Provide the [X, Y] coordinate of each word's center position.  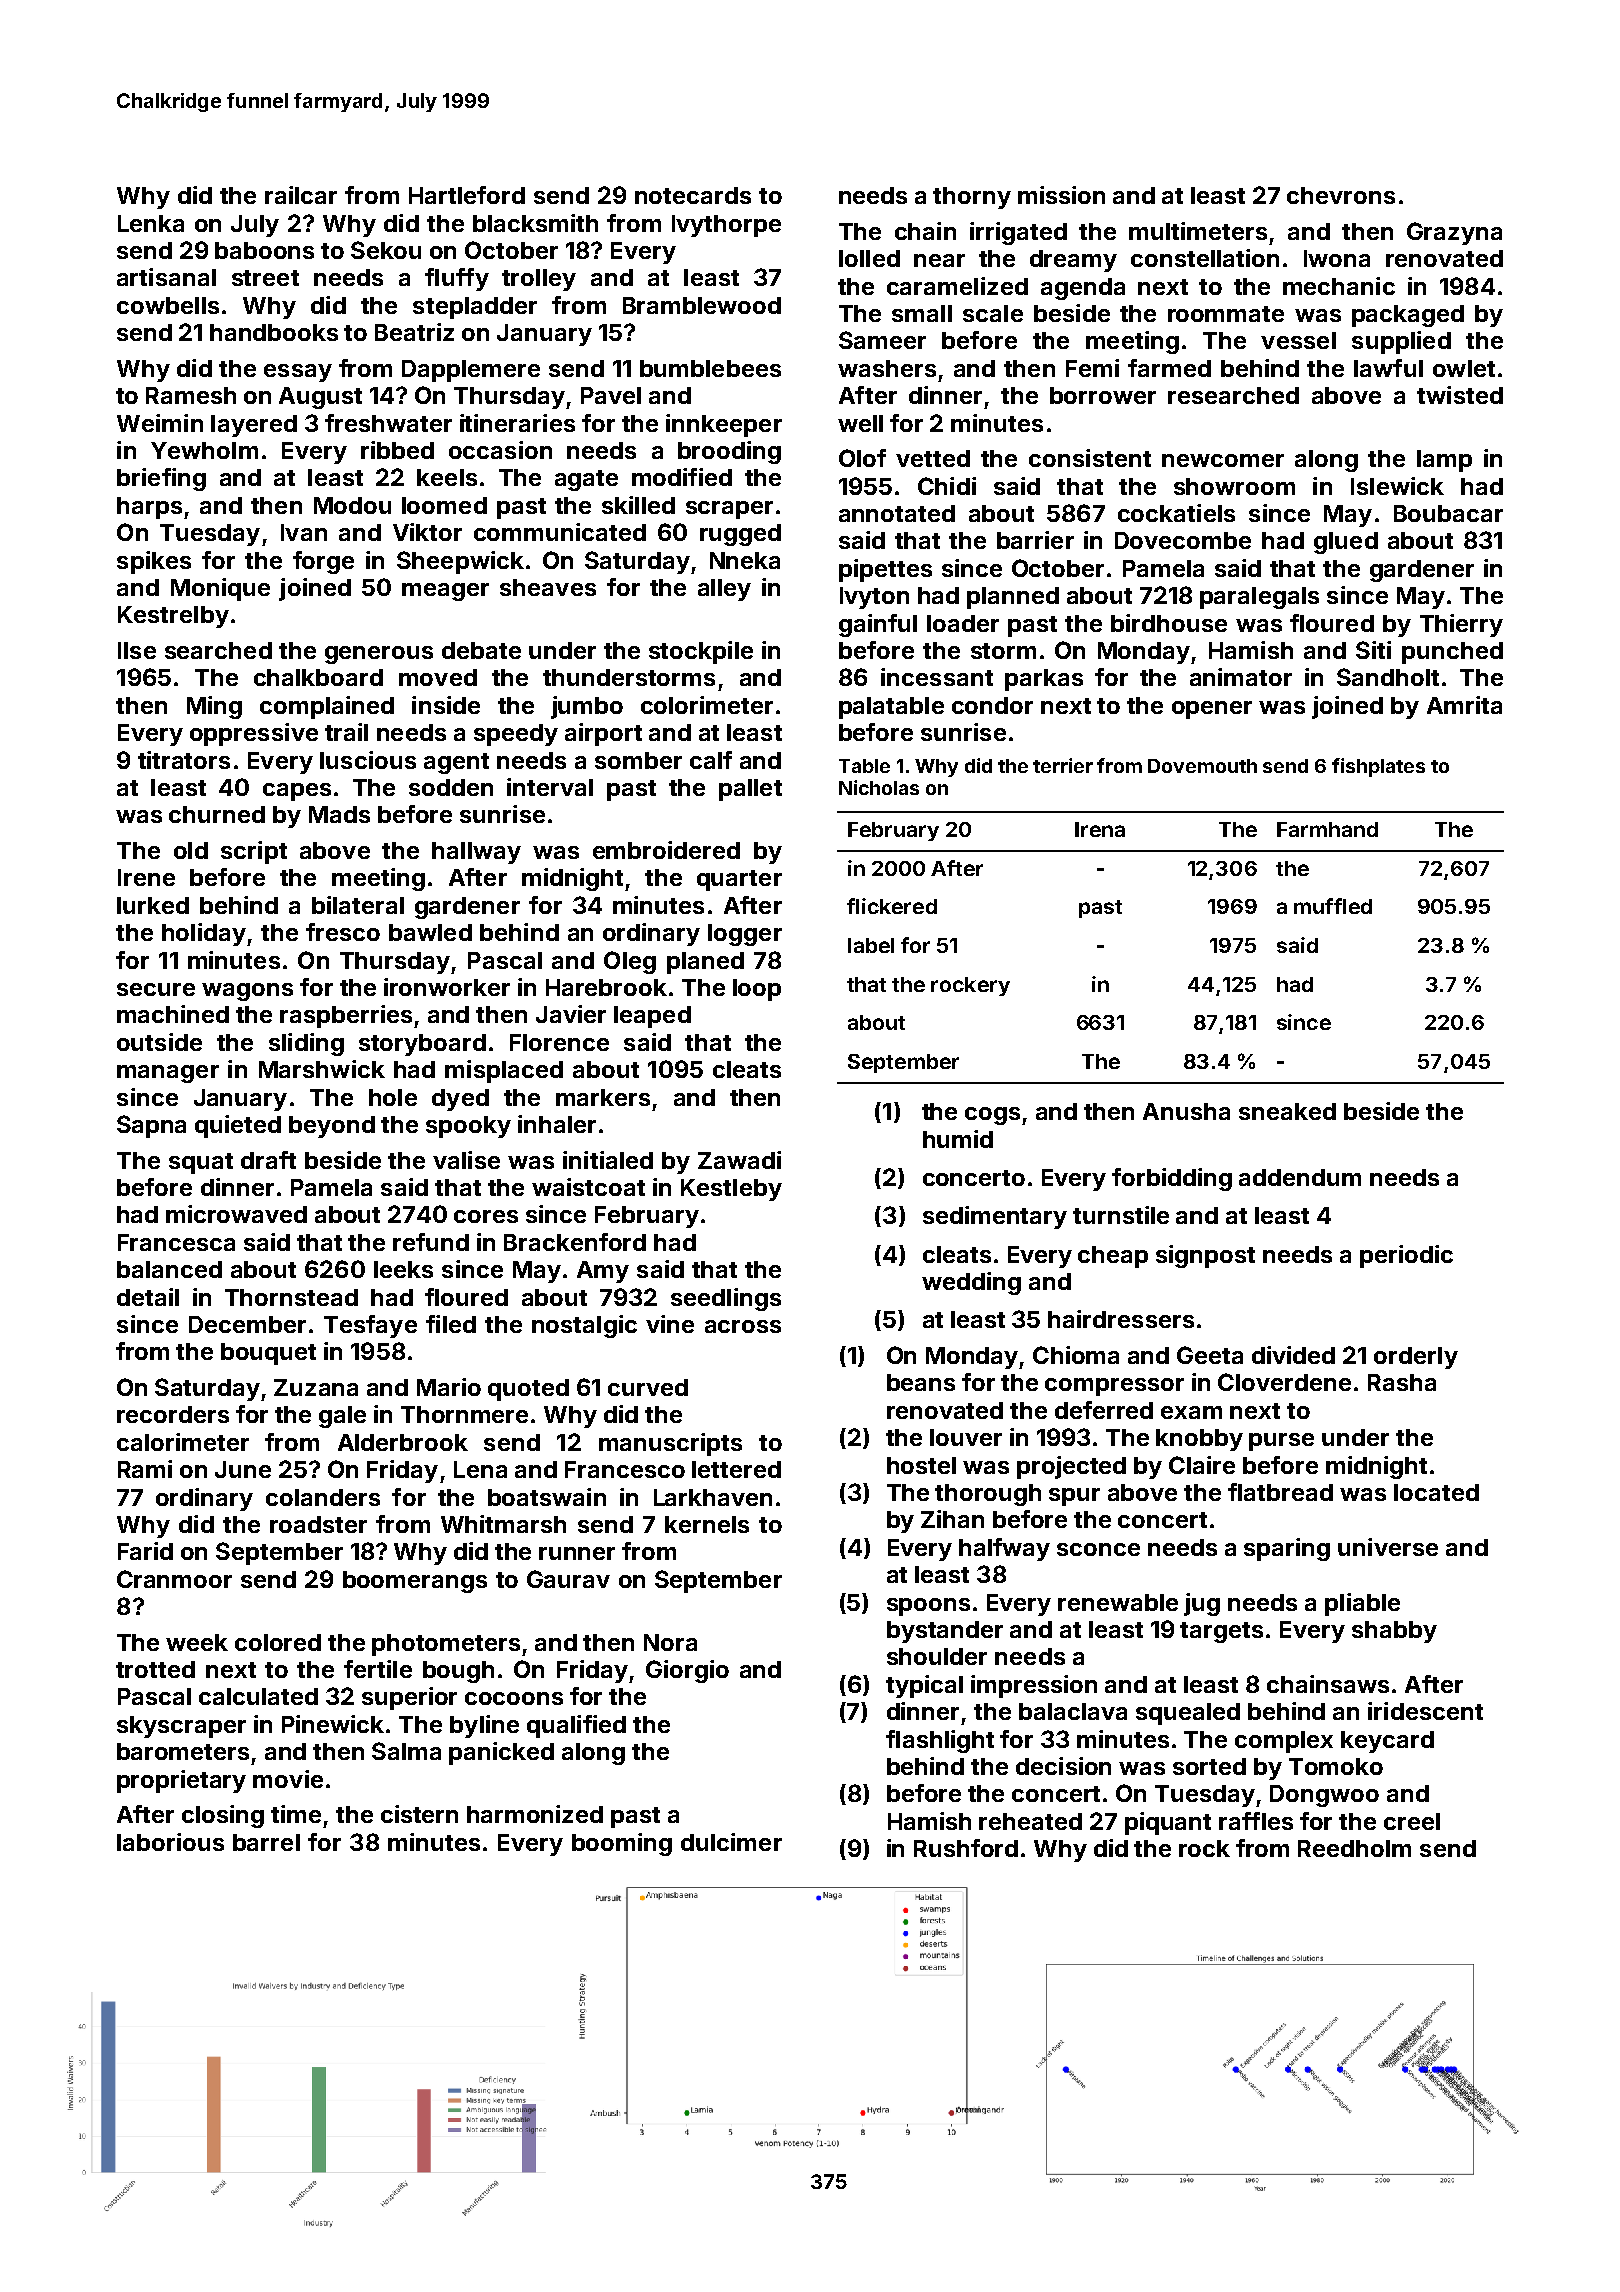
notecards [693, 195]
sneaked [1287, 1111]
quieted [238, 1126]
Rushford [966, 1848]
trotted [155, 1669]
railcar [301, 195]
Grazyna [1454, 233]
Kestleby [731, 1190]
